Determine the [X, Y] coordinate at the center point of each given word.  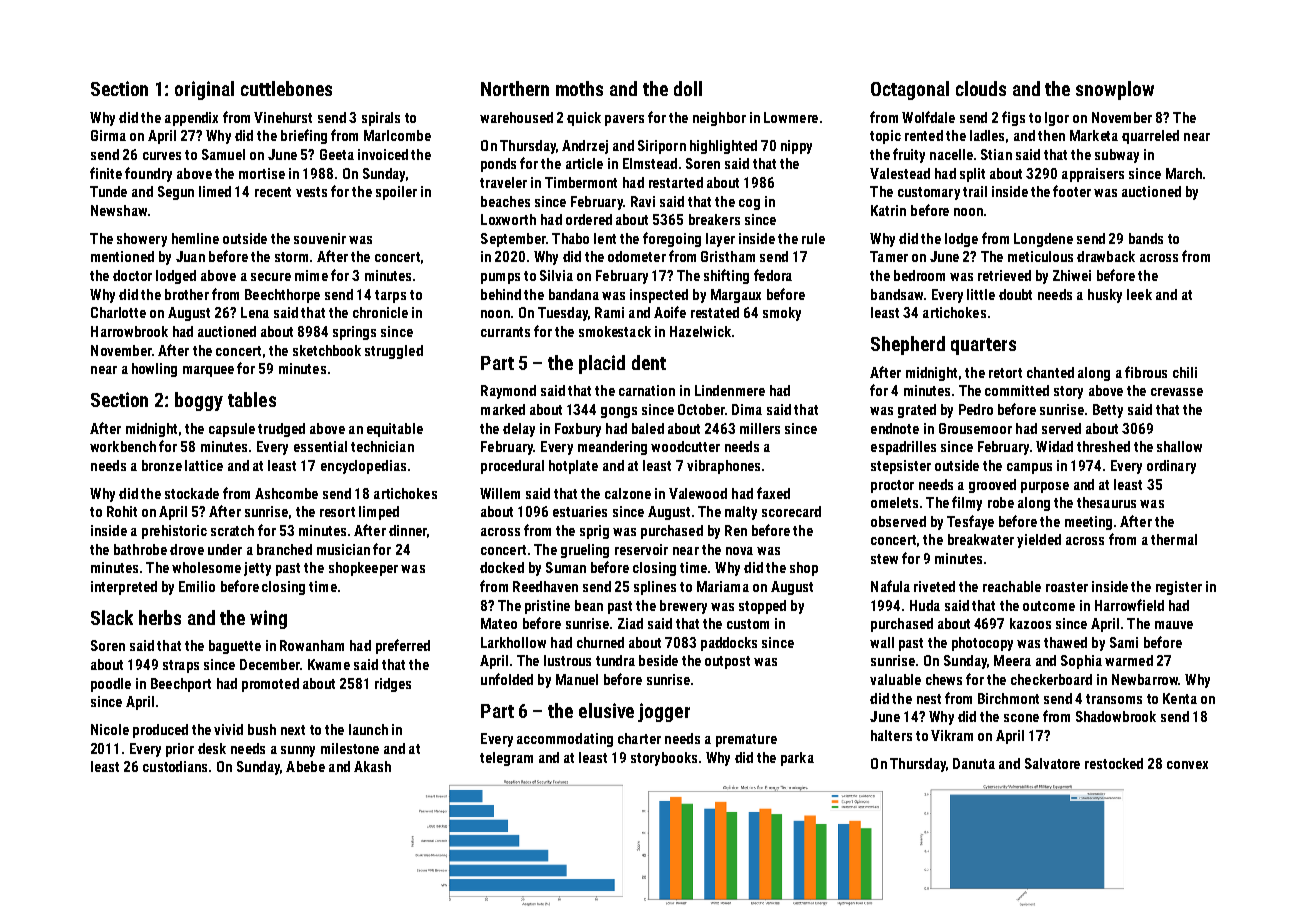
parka [797, 759]
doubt [1015, 294]
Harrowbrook [129, 331]
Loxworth [508, 219]
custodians [175, 766]
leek [1139, 294]
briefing [304, 136]
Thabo [570, 238]
